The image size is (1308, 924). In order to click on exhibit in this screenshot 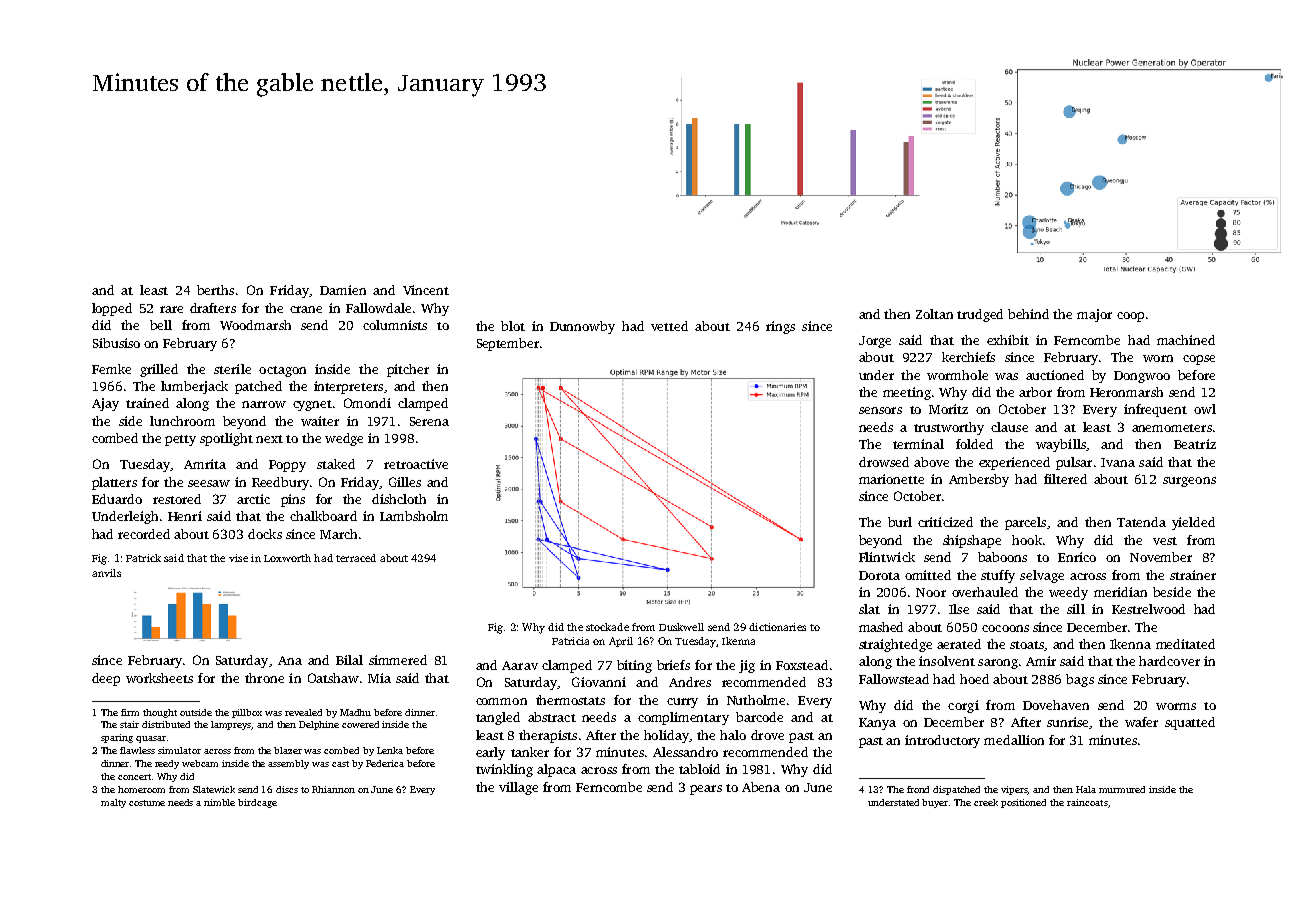, I will do `click(1008, 340)`.
